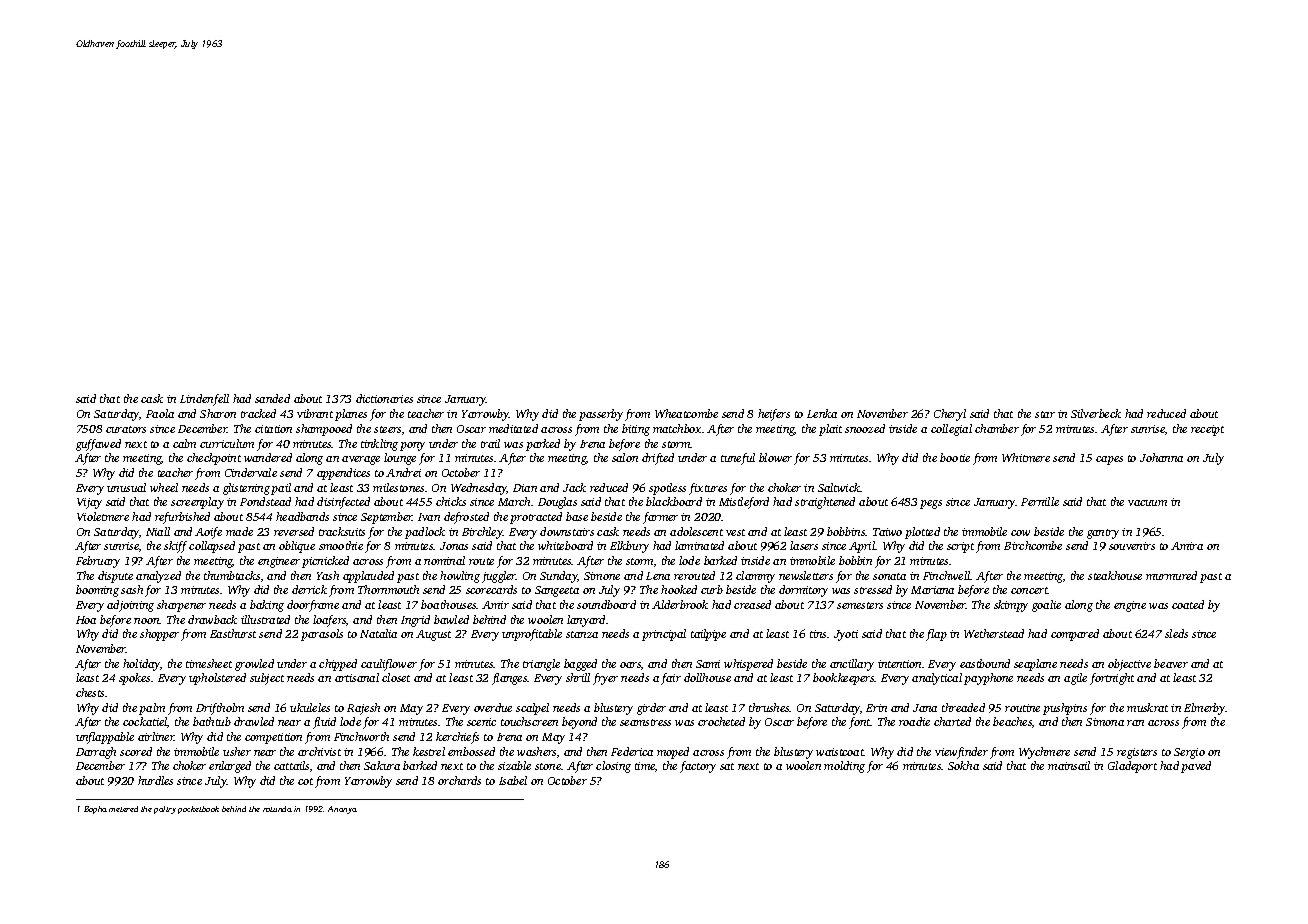 This document has height=924, width=1308. I want to click on sharpener, so click(181, 606).
